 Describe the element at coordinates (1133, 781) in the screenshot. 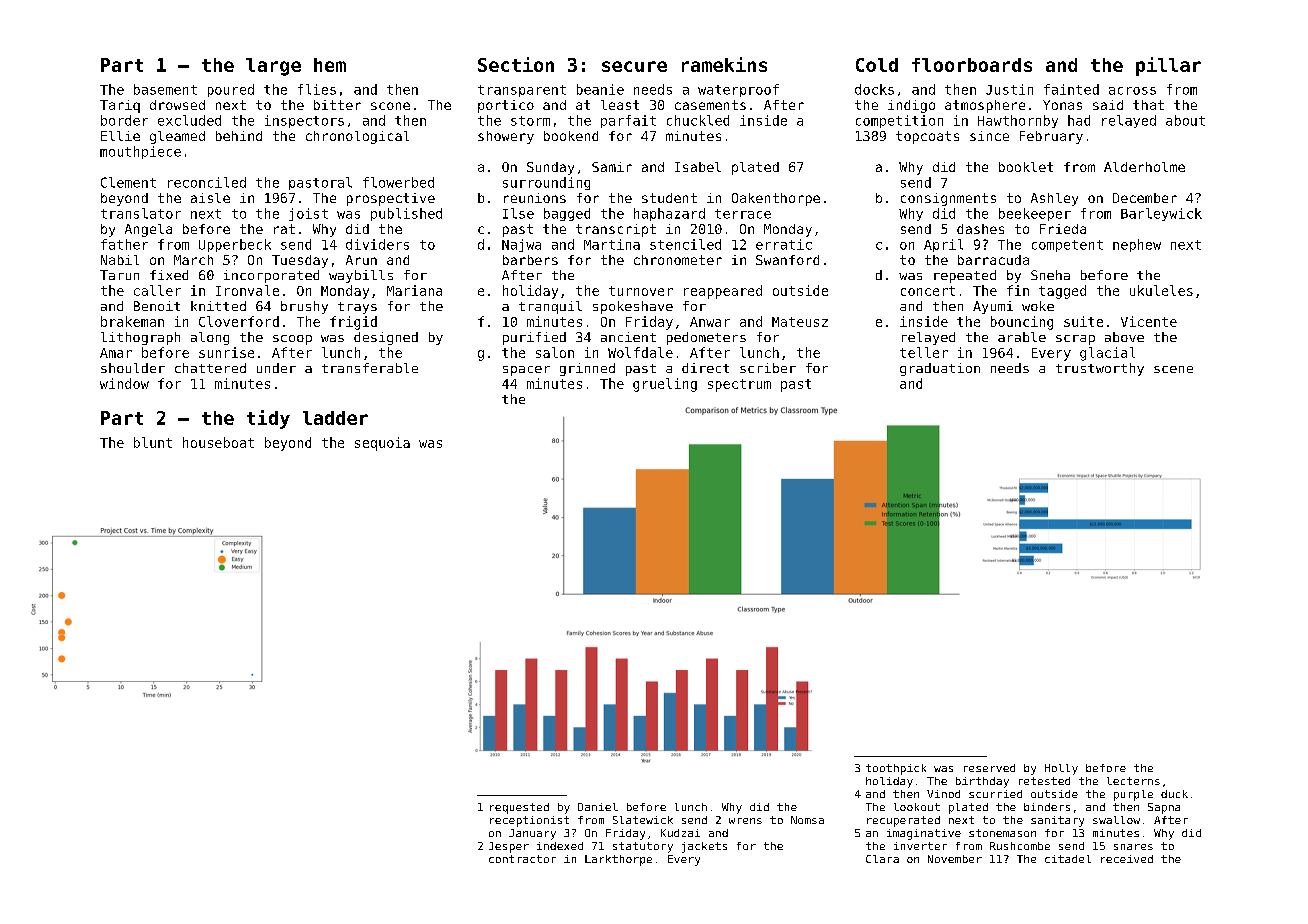

I see `lecterns` at that location.
